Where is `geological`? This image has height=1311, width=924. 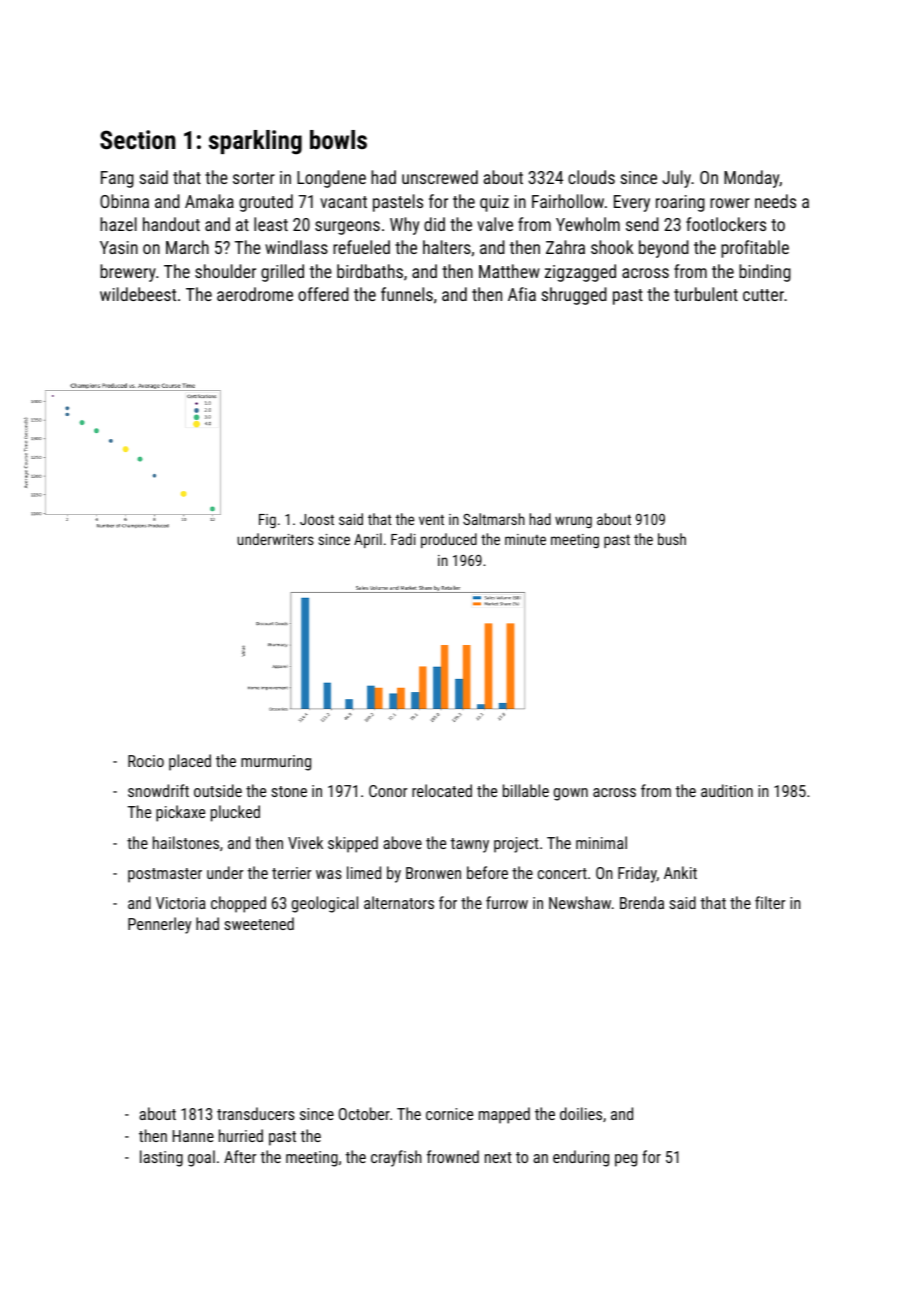 geological is located at coordinates (325, 904).
